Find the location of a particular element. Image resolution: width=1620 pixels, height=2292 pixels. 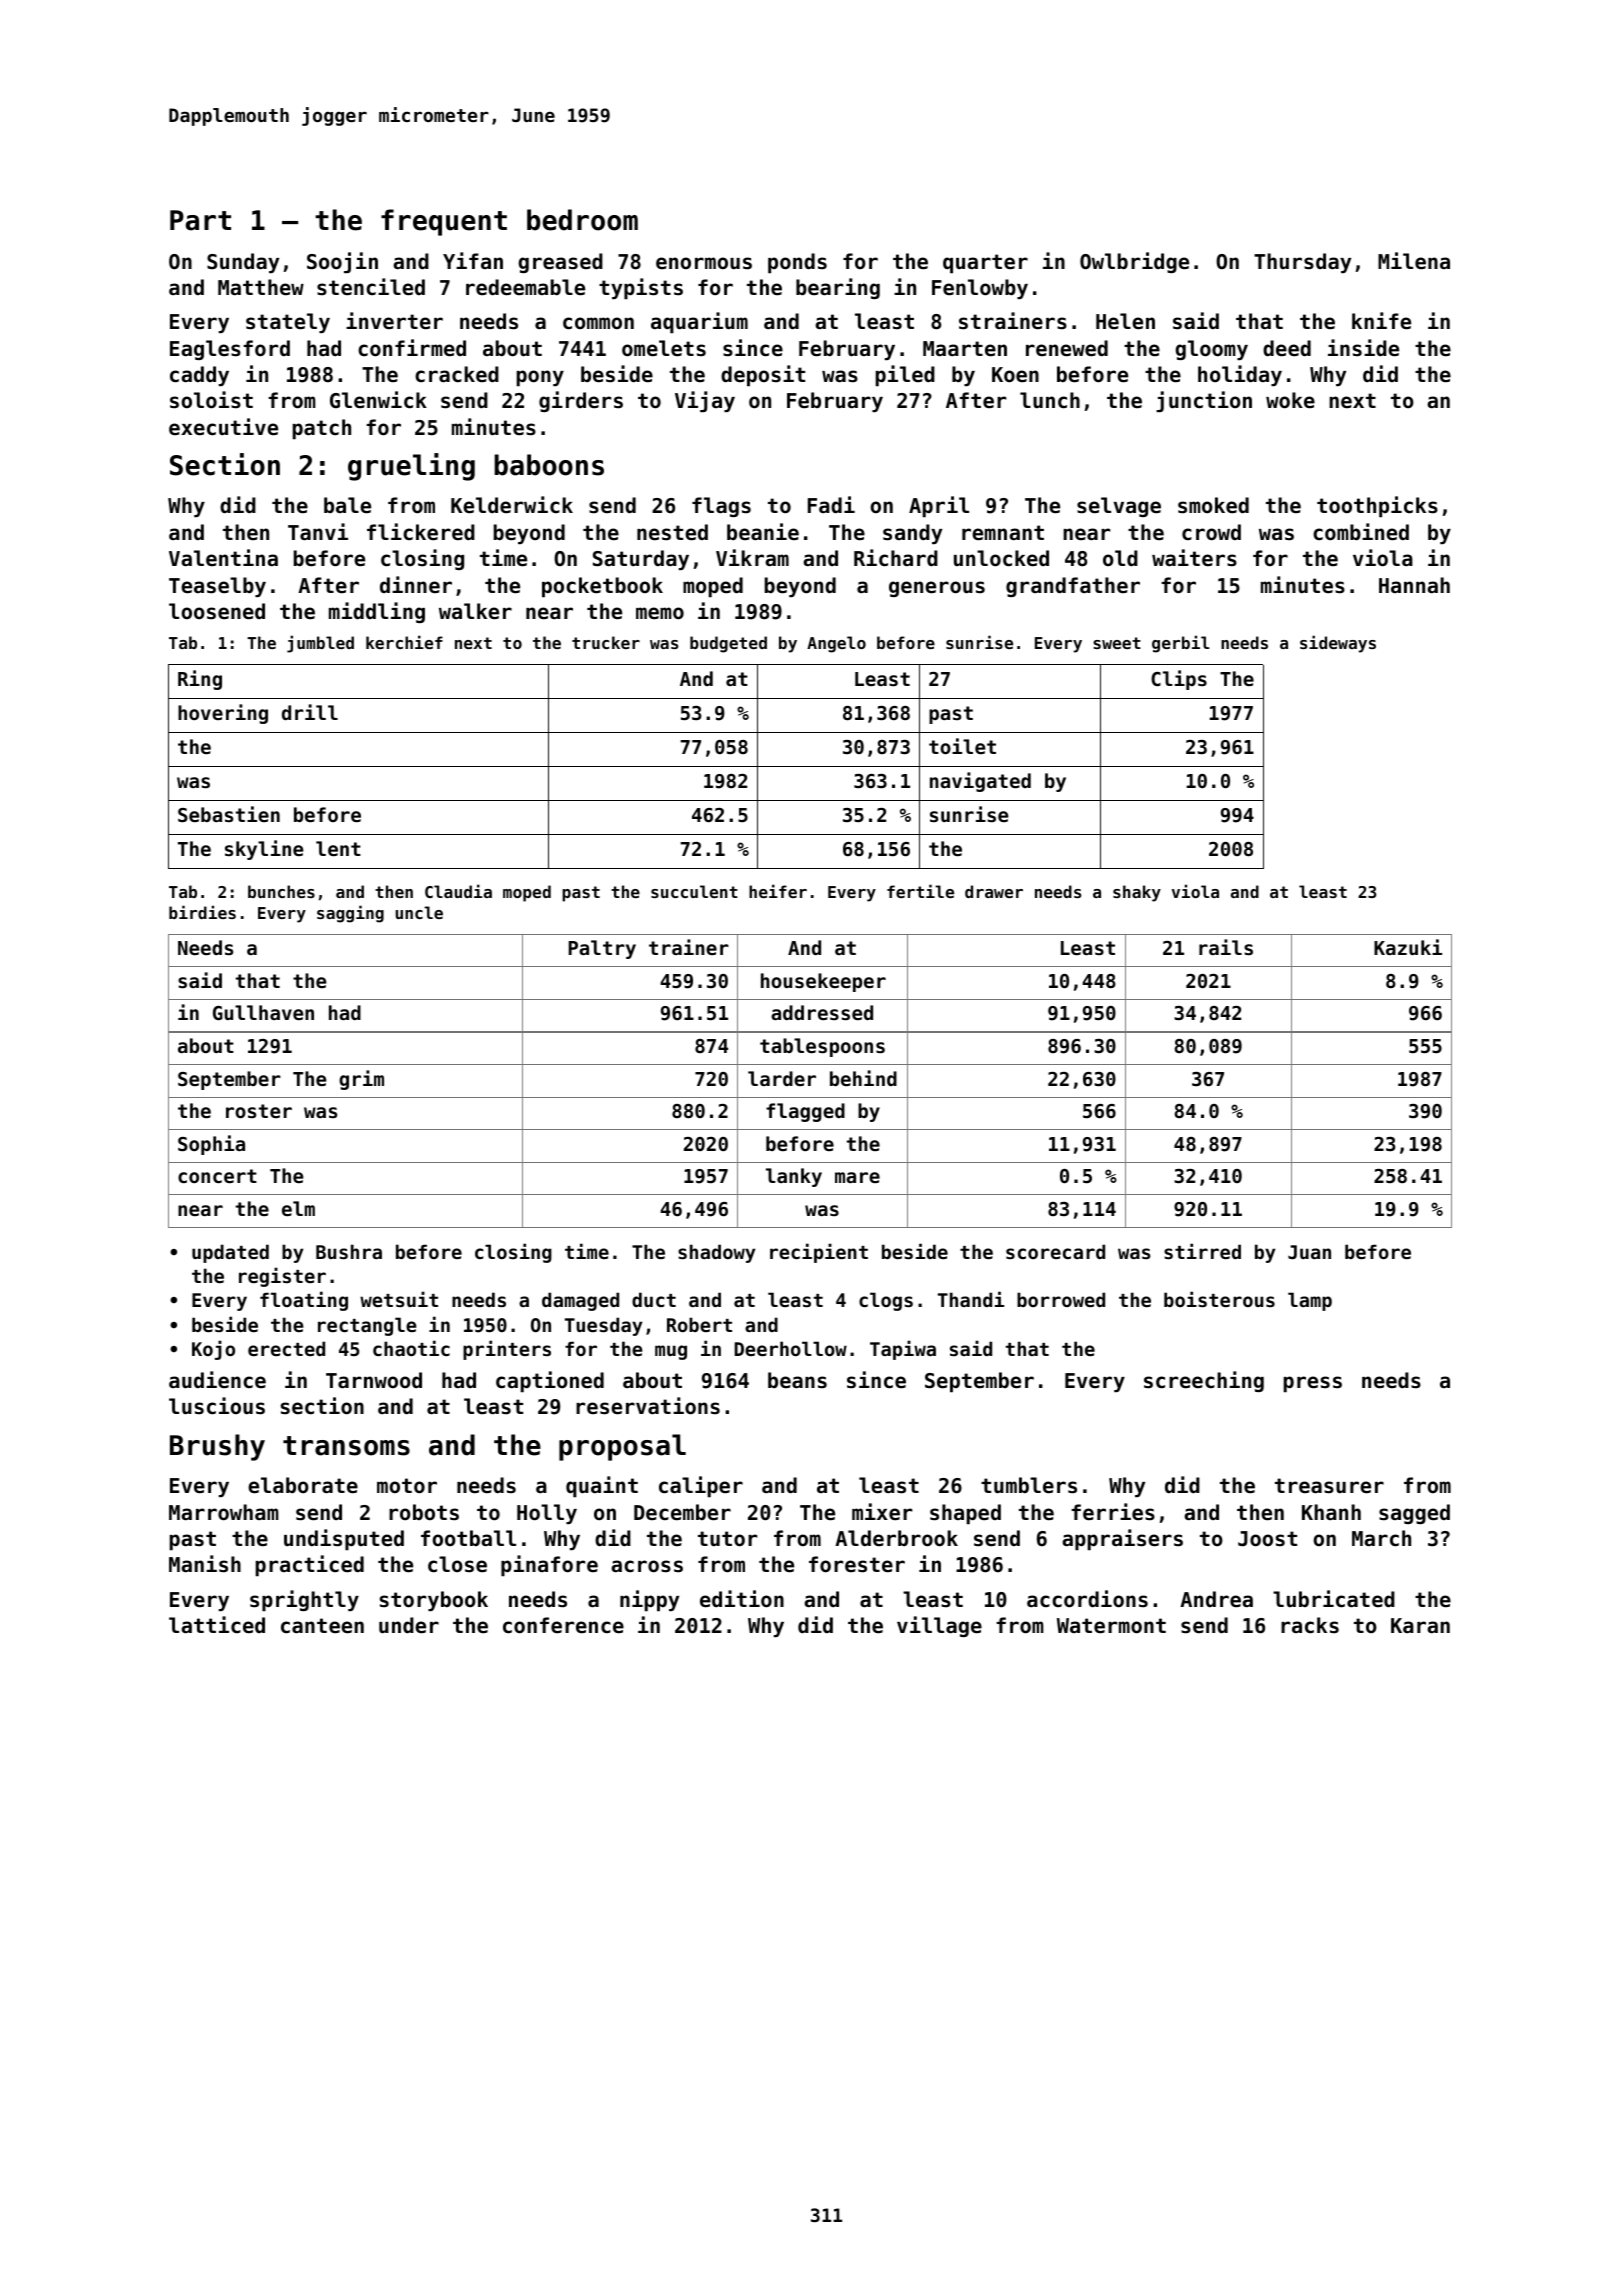

latticed is located at coordinates (217, 1625).
